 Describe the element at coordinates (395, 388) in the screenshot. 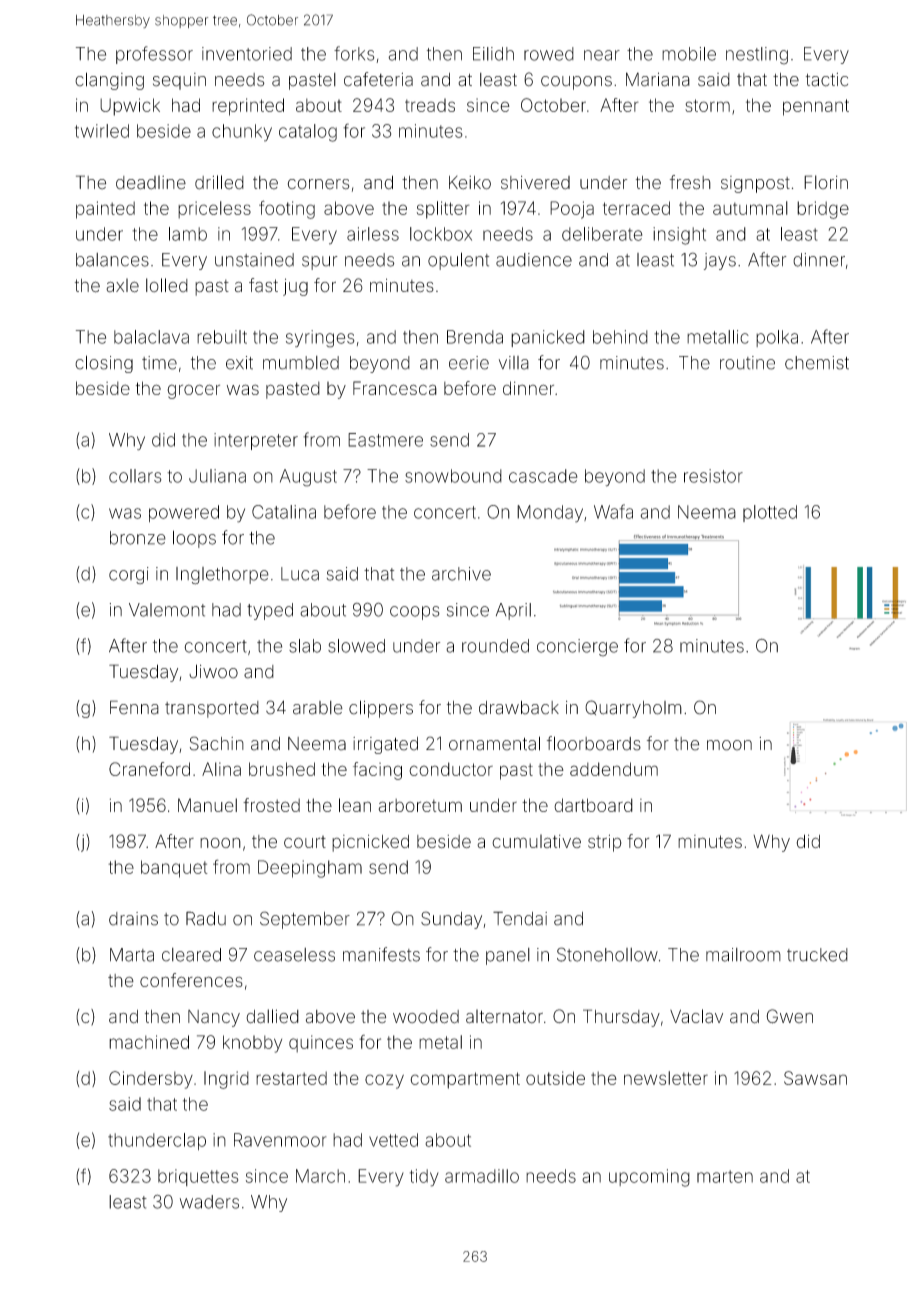

I see `Francesca` at that location.
